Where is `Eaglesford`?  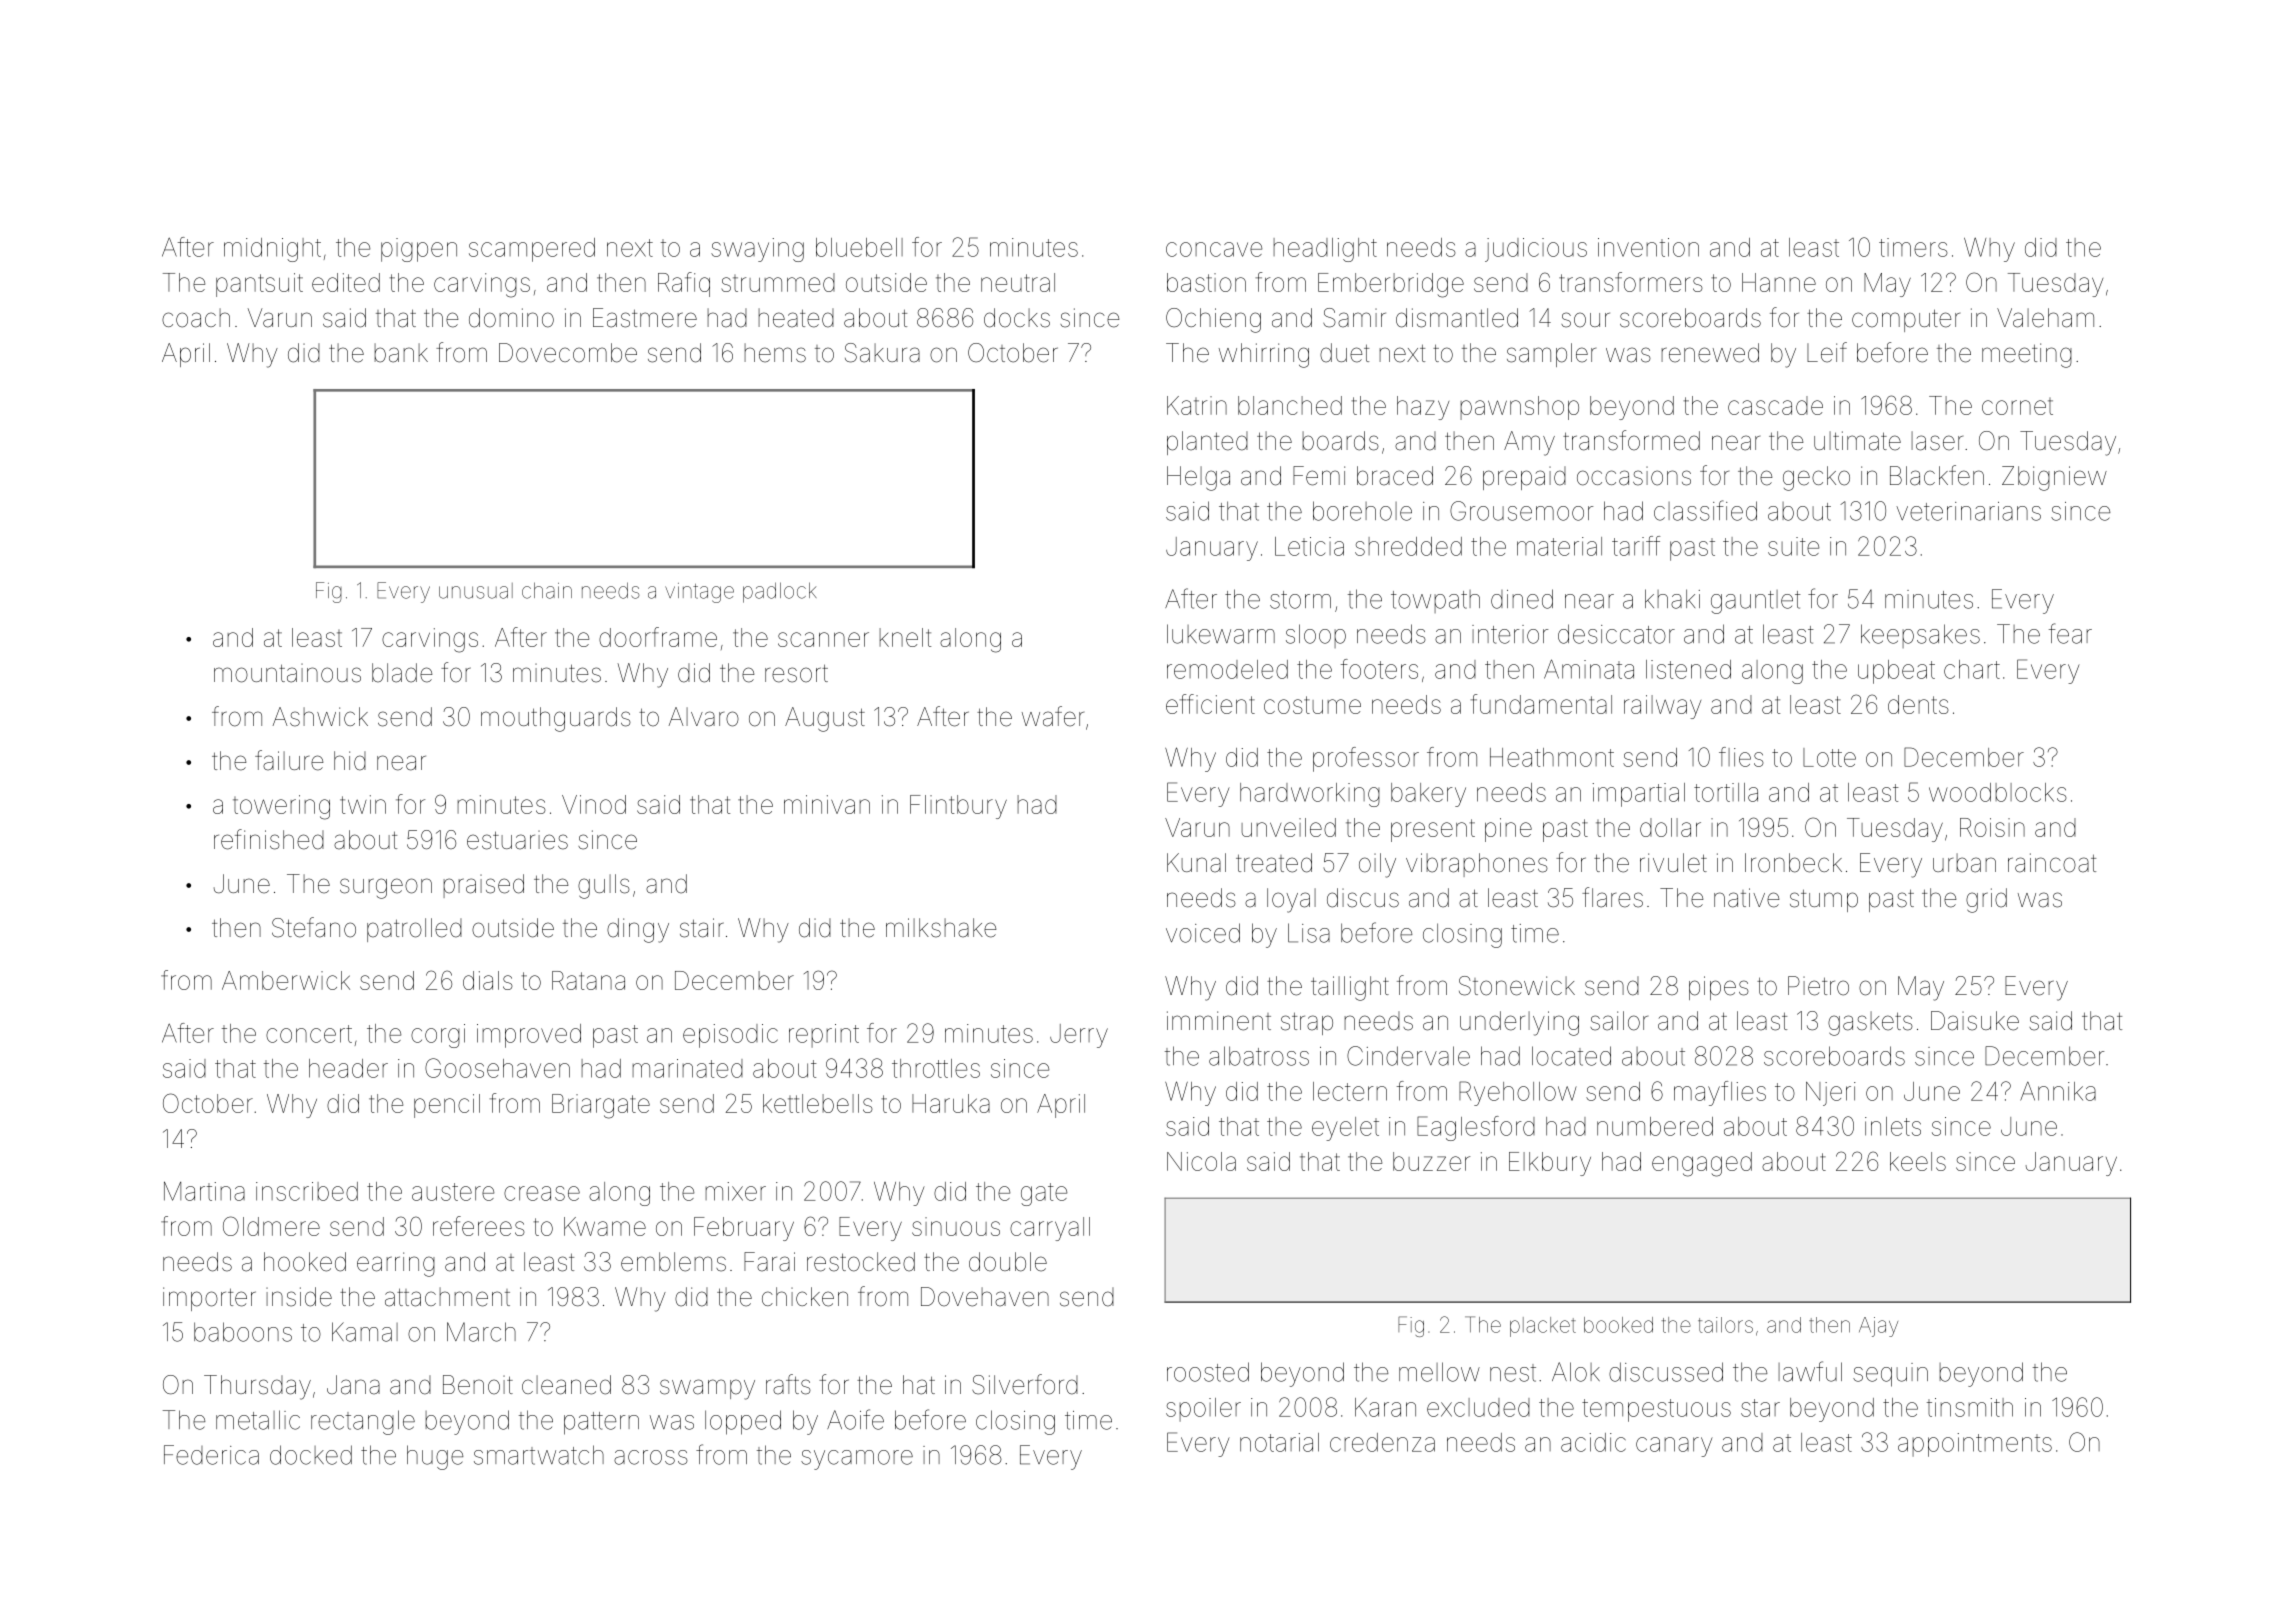
Eaglesford is located at coordinates (1476, 1128).
